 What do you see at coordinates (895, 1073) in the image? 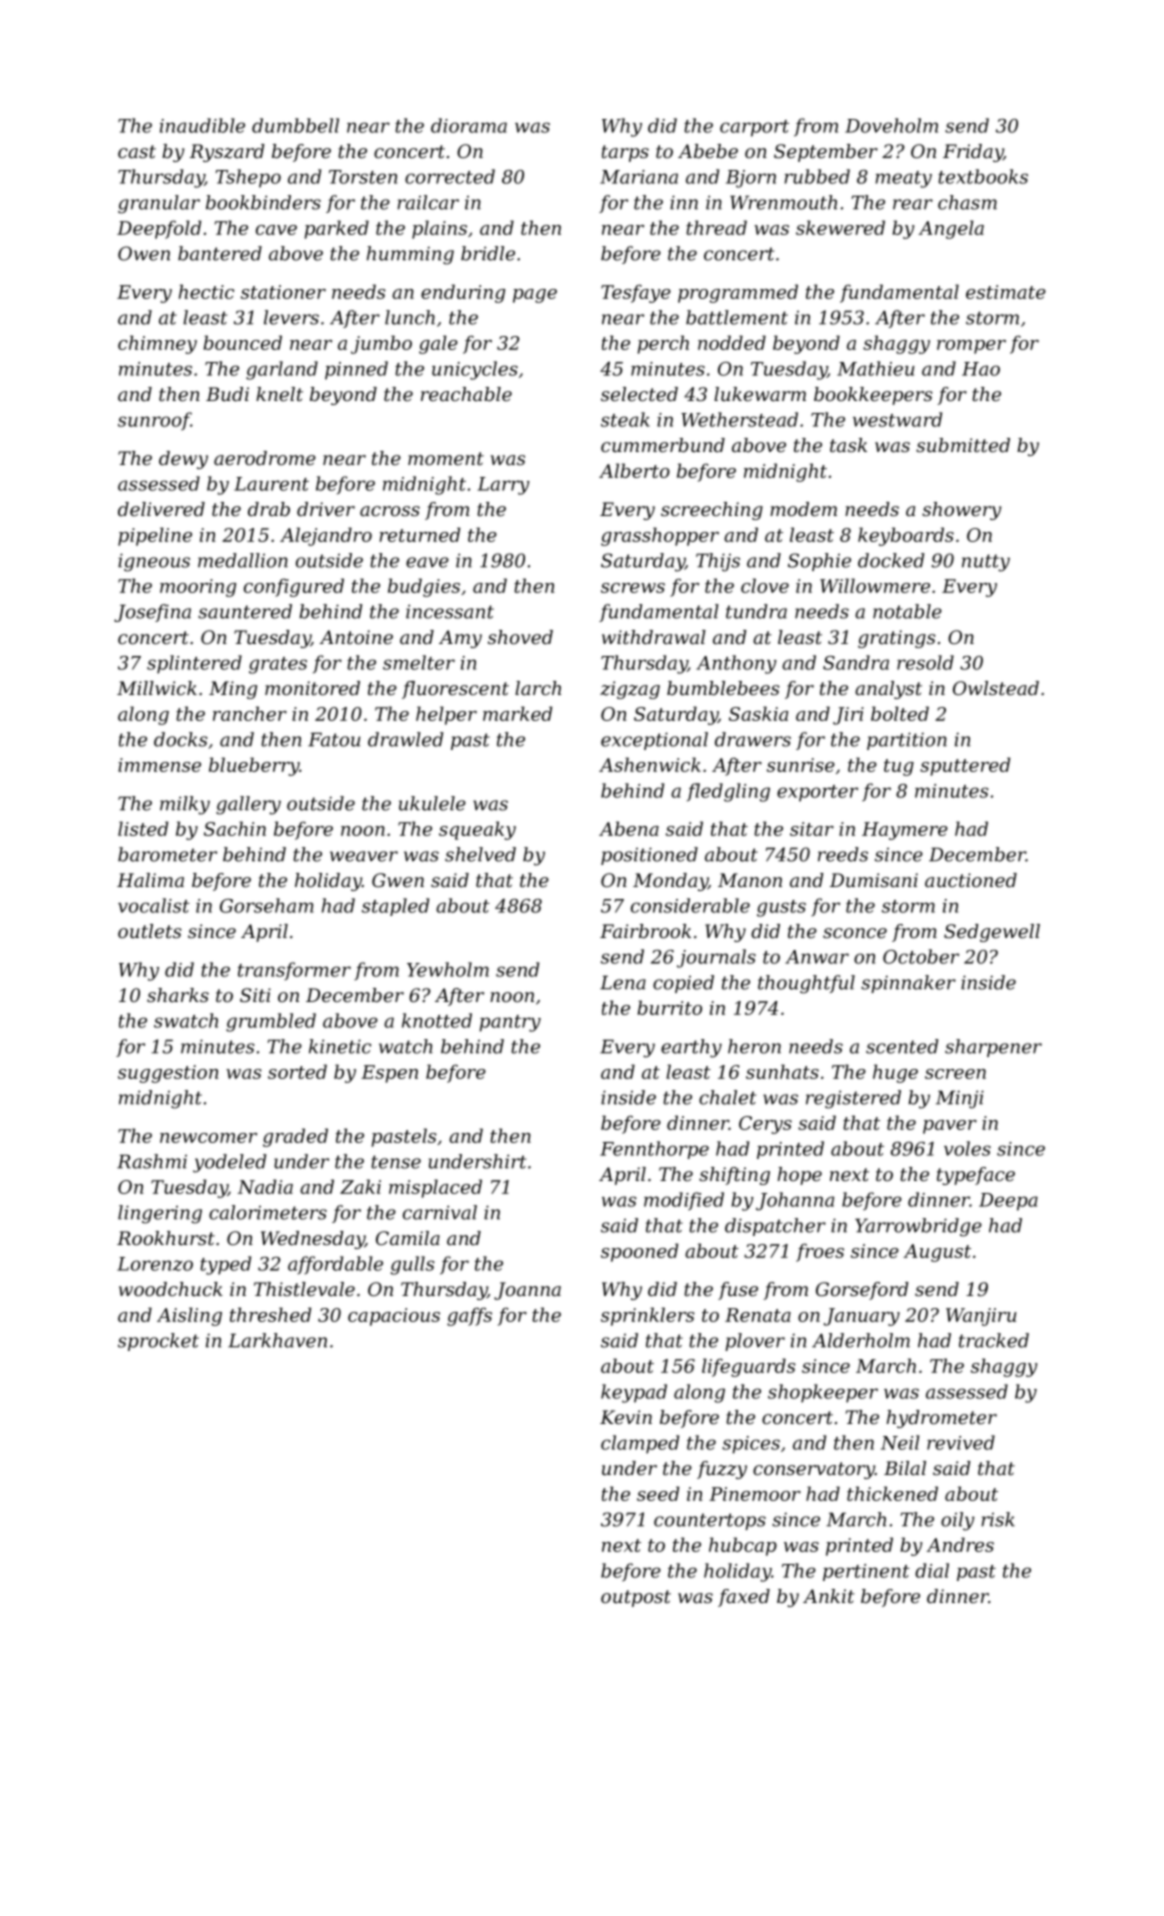
I see `huge` at bounding box center [895, 1073].
